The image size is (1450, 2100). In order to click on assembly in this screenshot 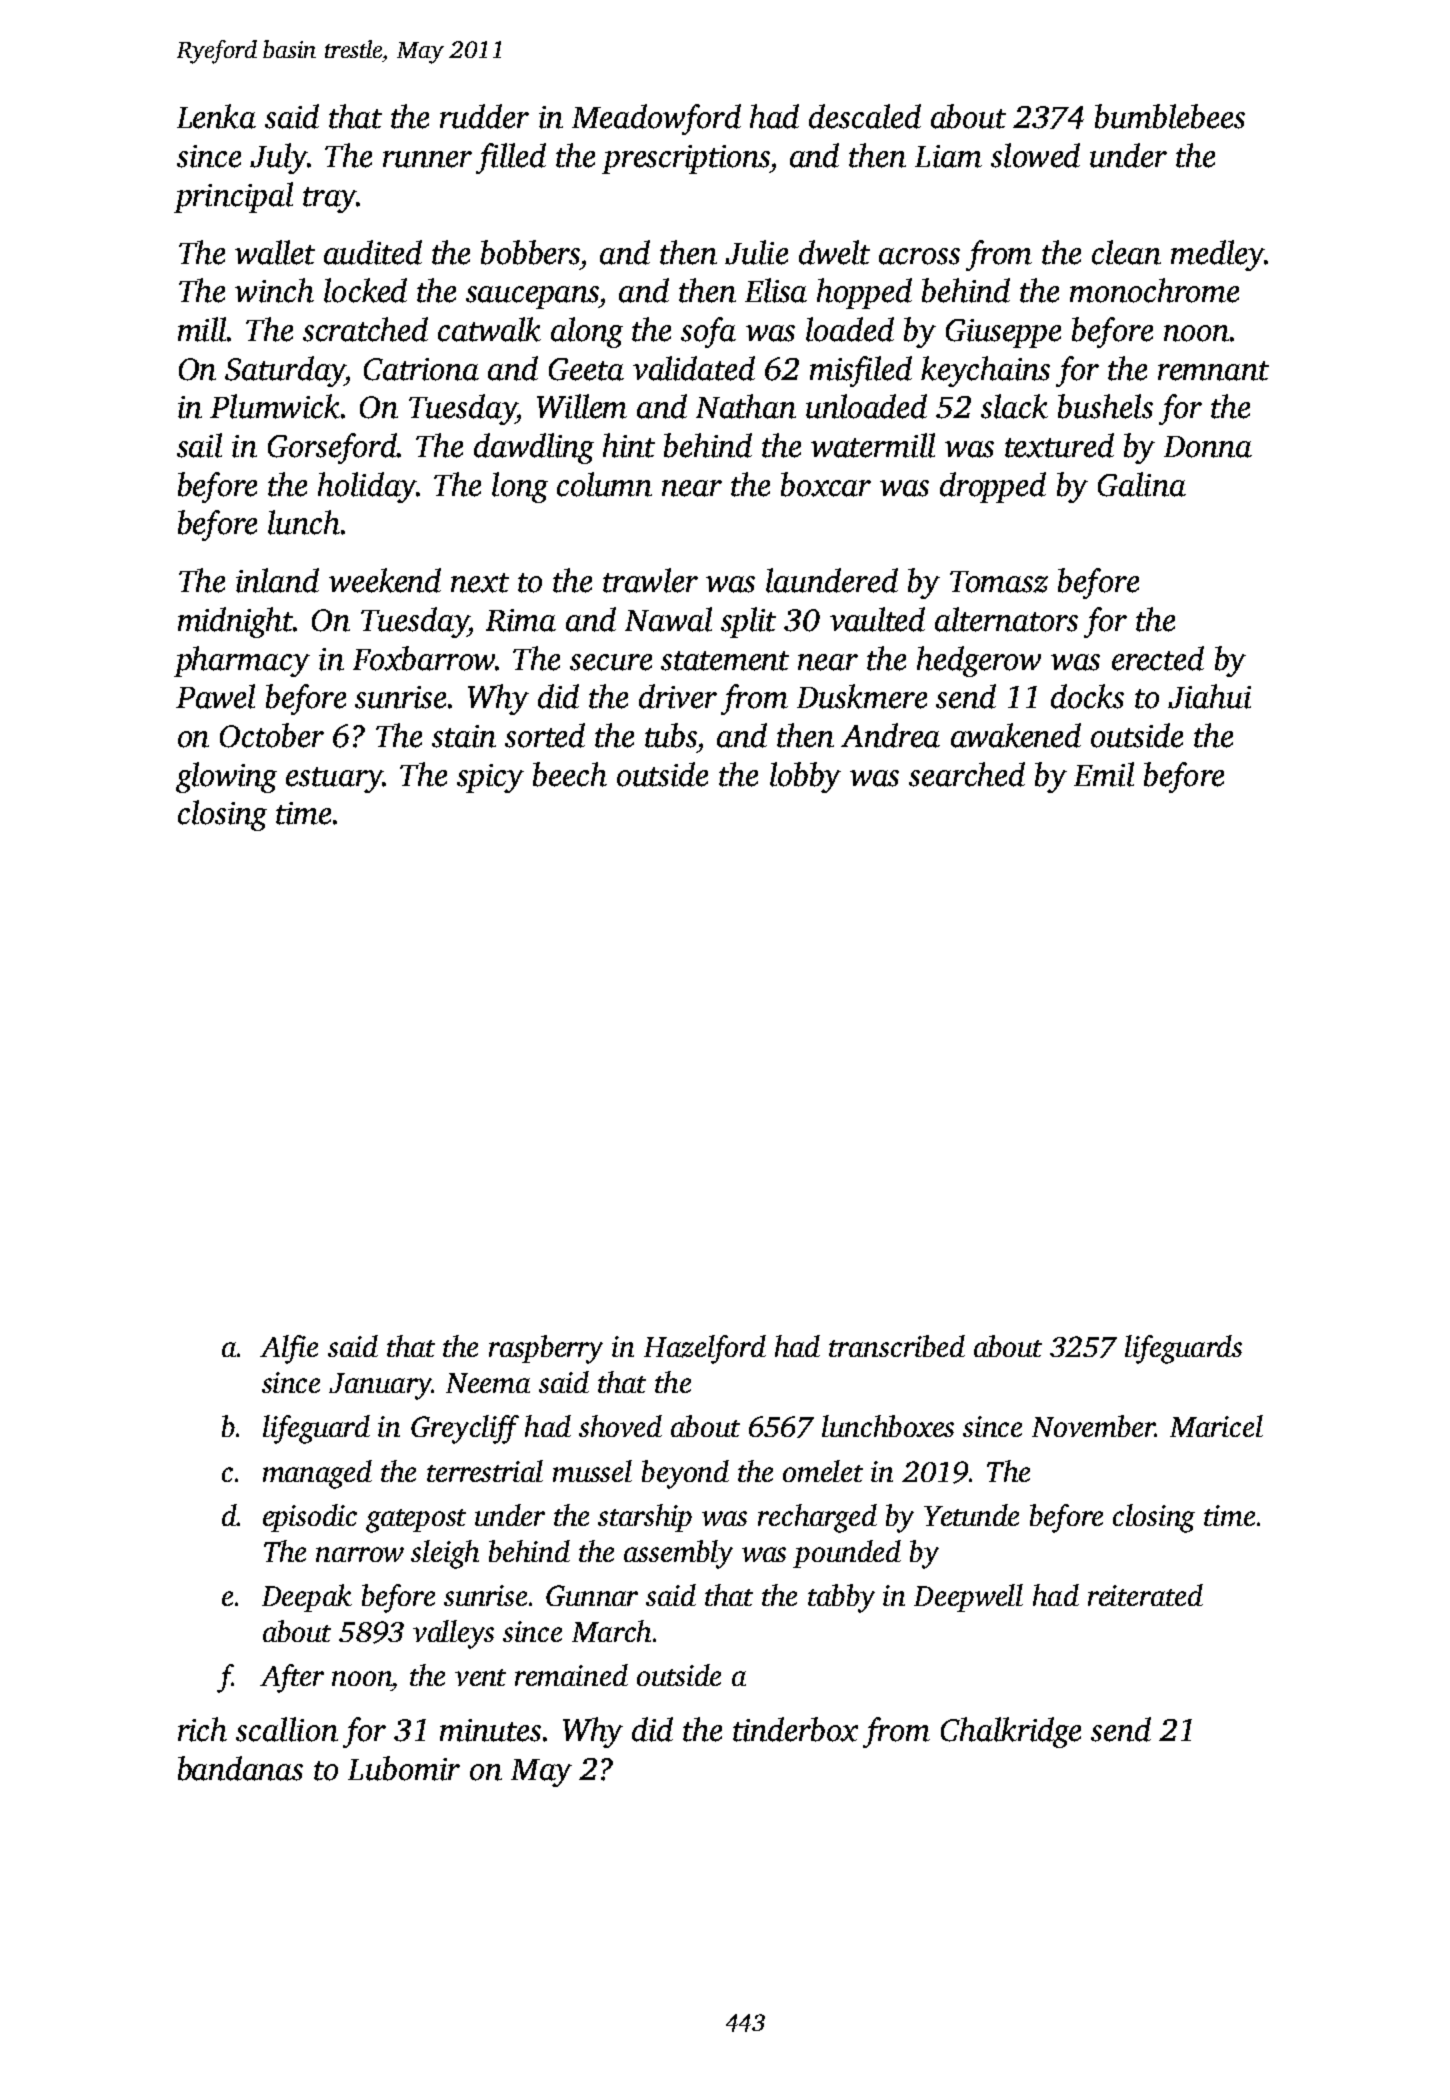, I will do `click(678, 1554)`.
